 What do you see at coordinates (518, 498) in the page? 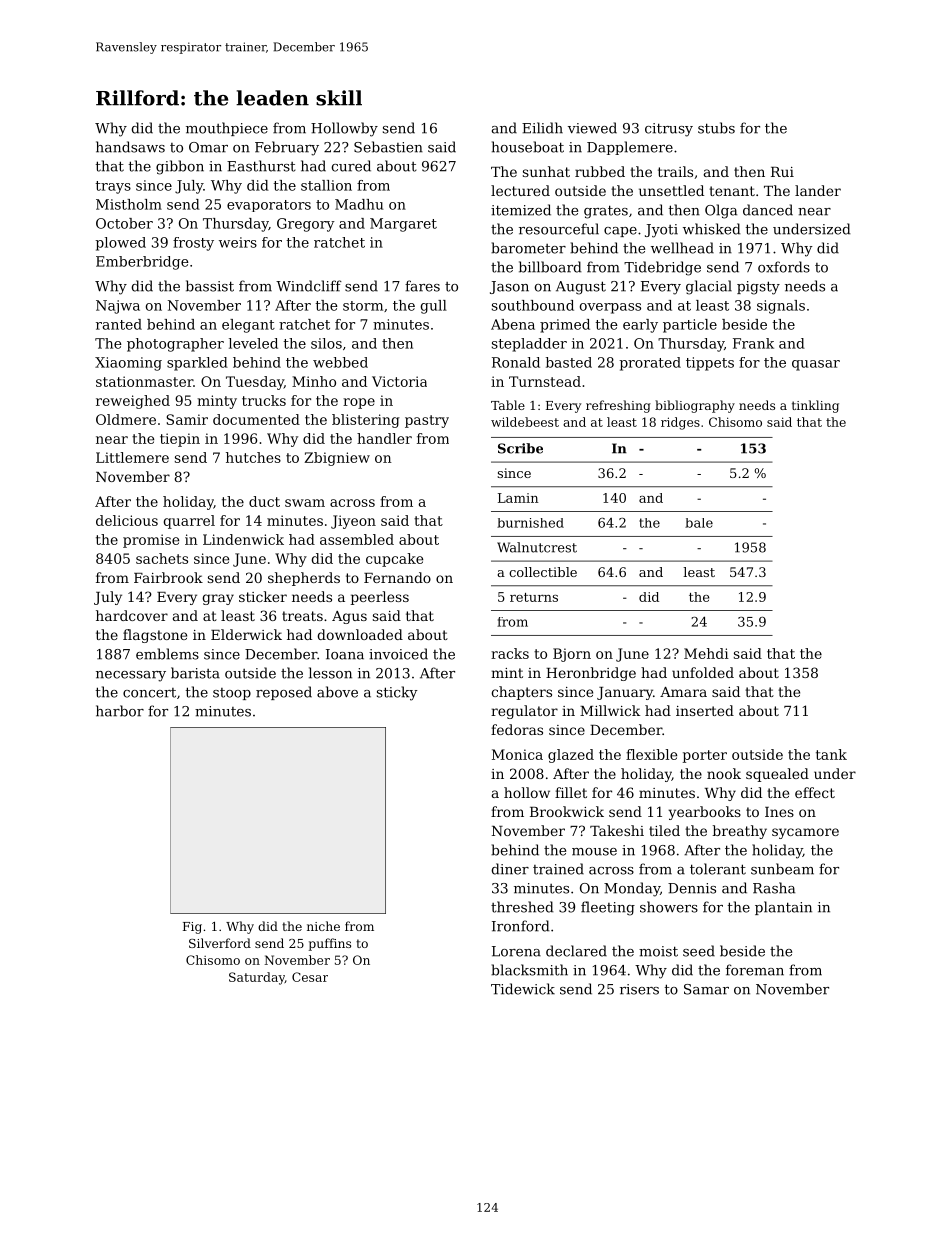
I see `Lamin` at bounding box center [518, 498].
